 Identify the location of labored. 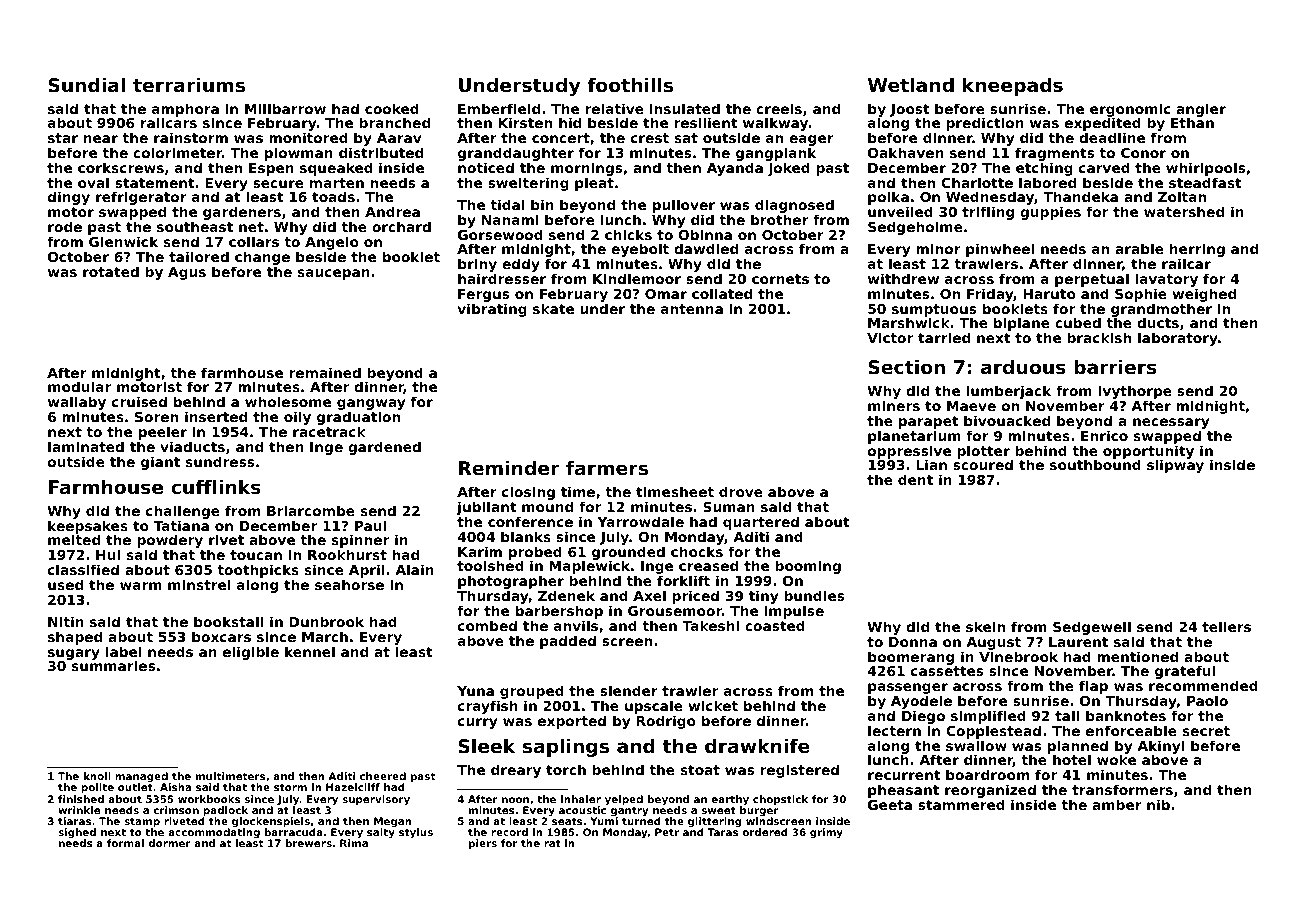
(1047, 182).
